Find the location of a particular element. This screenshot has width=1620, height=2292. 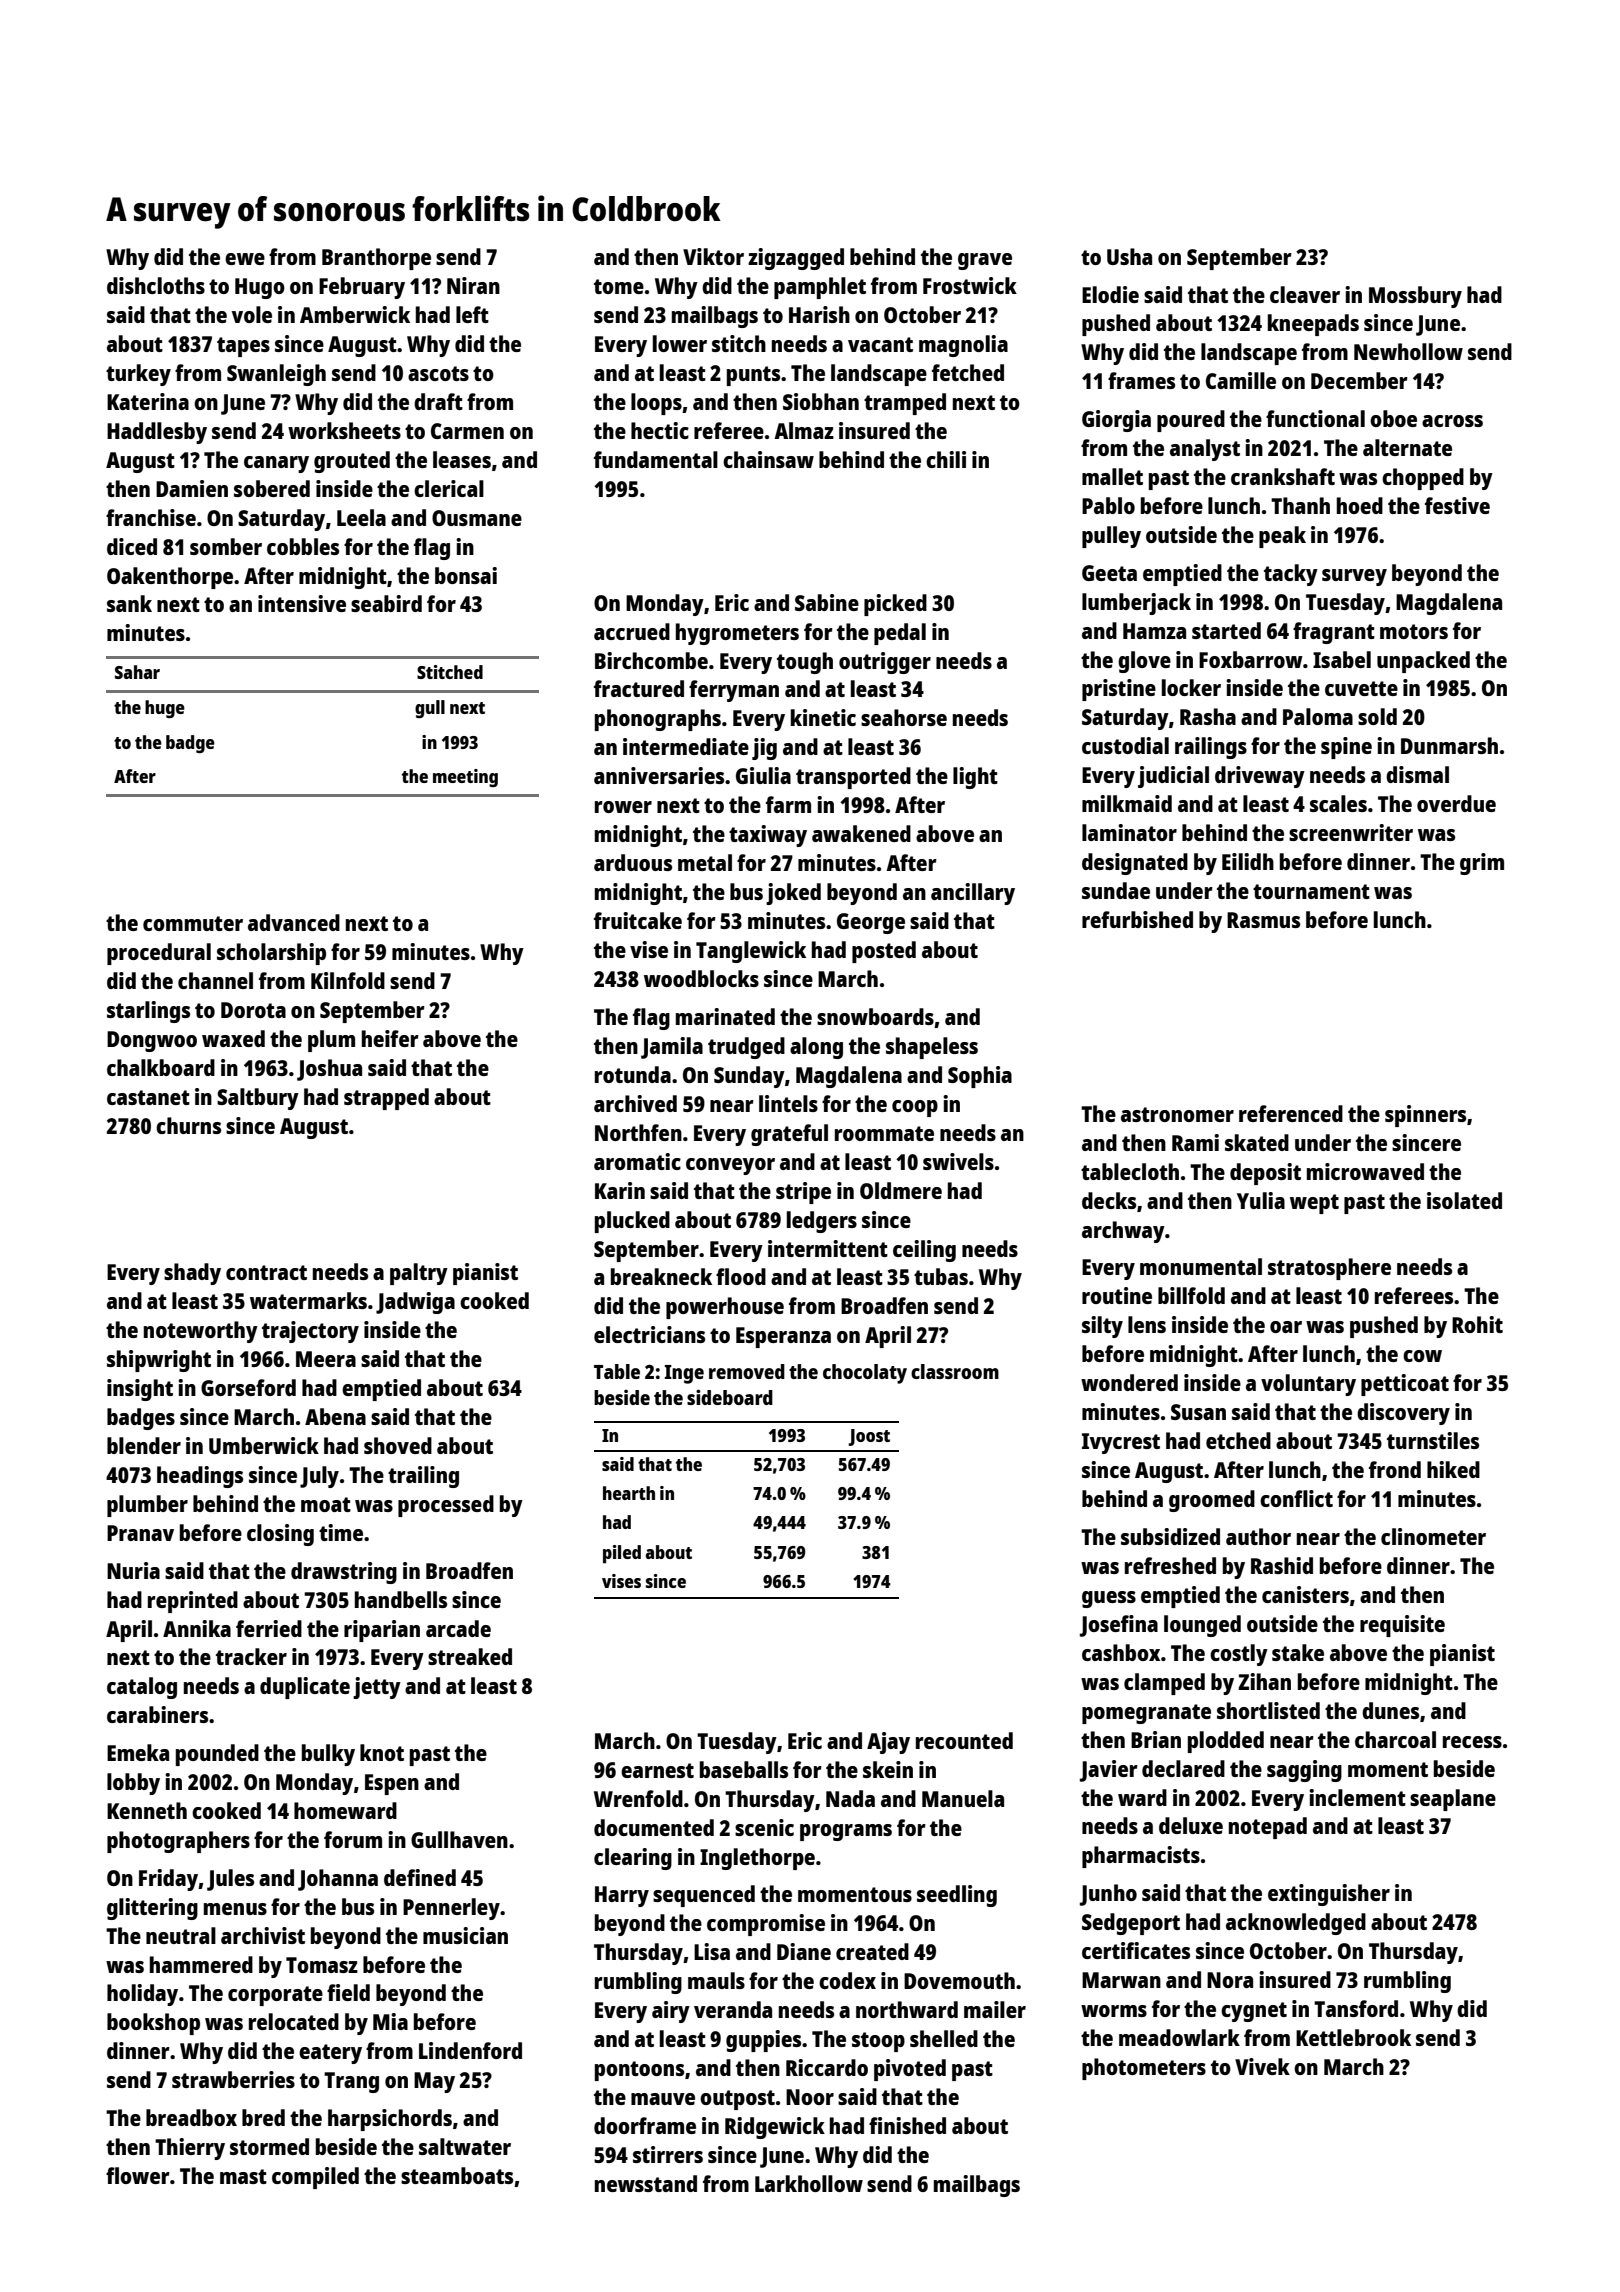

astronomer is located at coordinates (1177, 1114).
